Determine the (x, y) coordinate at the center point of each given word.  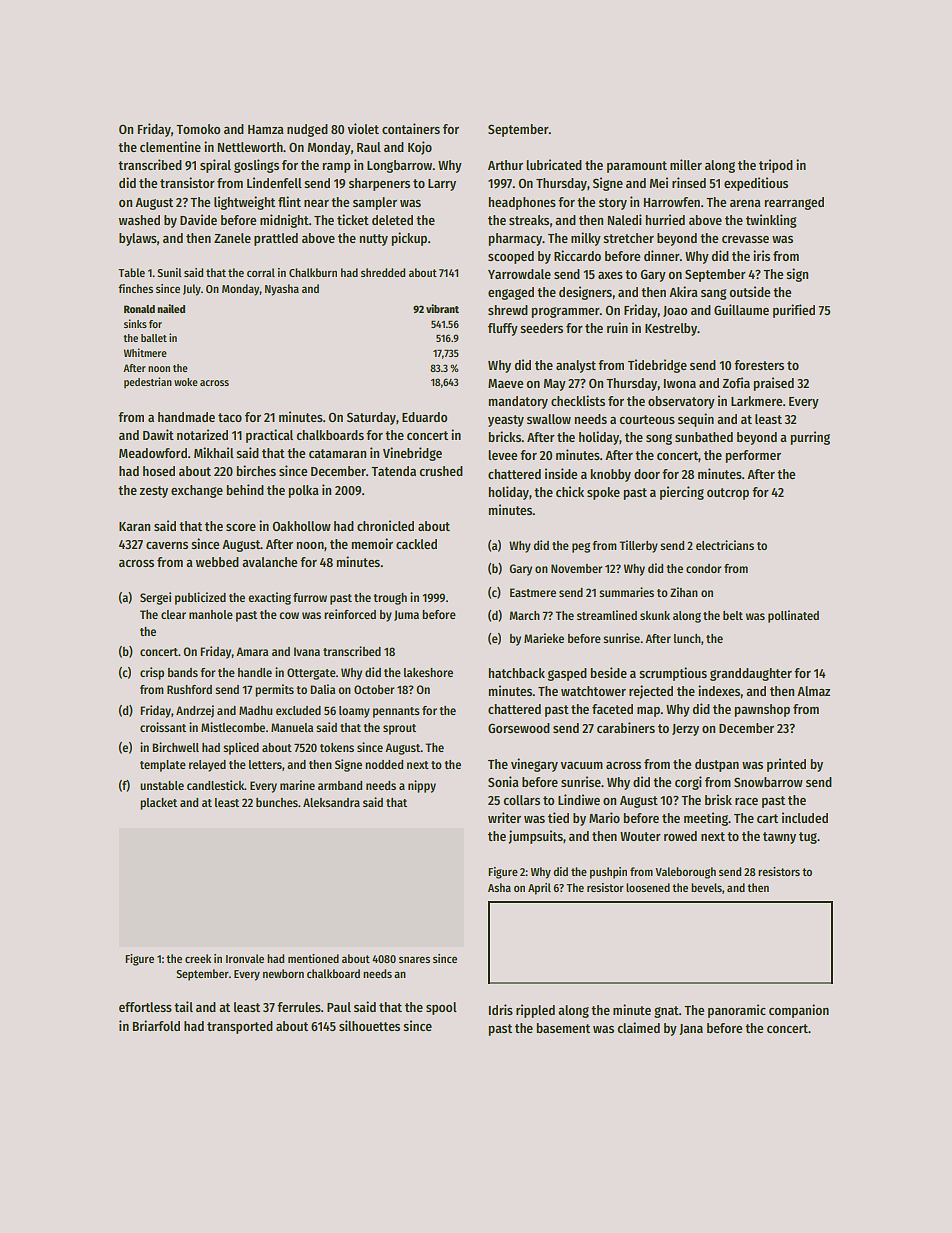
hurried (665, 219)
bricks (505, 436)
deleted (392, 220)
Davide (198, 219)
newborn (283, 973)
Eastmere (533, 592)
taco (230, 417)
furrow (310, 597)
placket (158, 804)
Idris (501, 1009)
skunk (655, 615)
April (539, 889)
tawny (779, 838)
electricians (725, 545)
